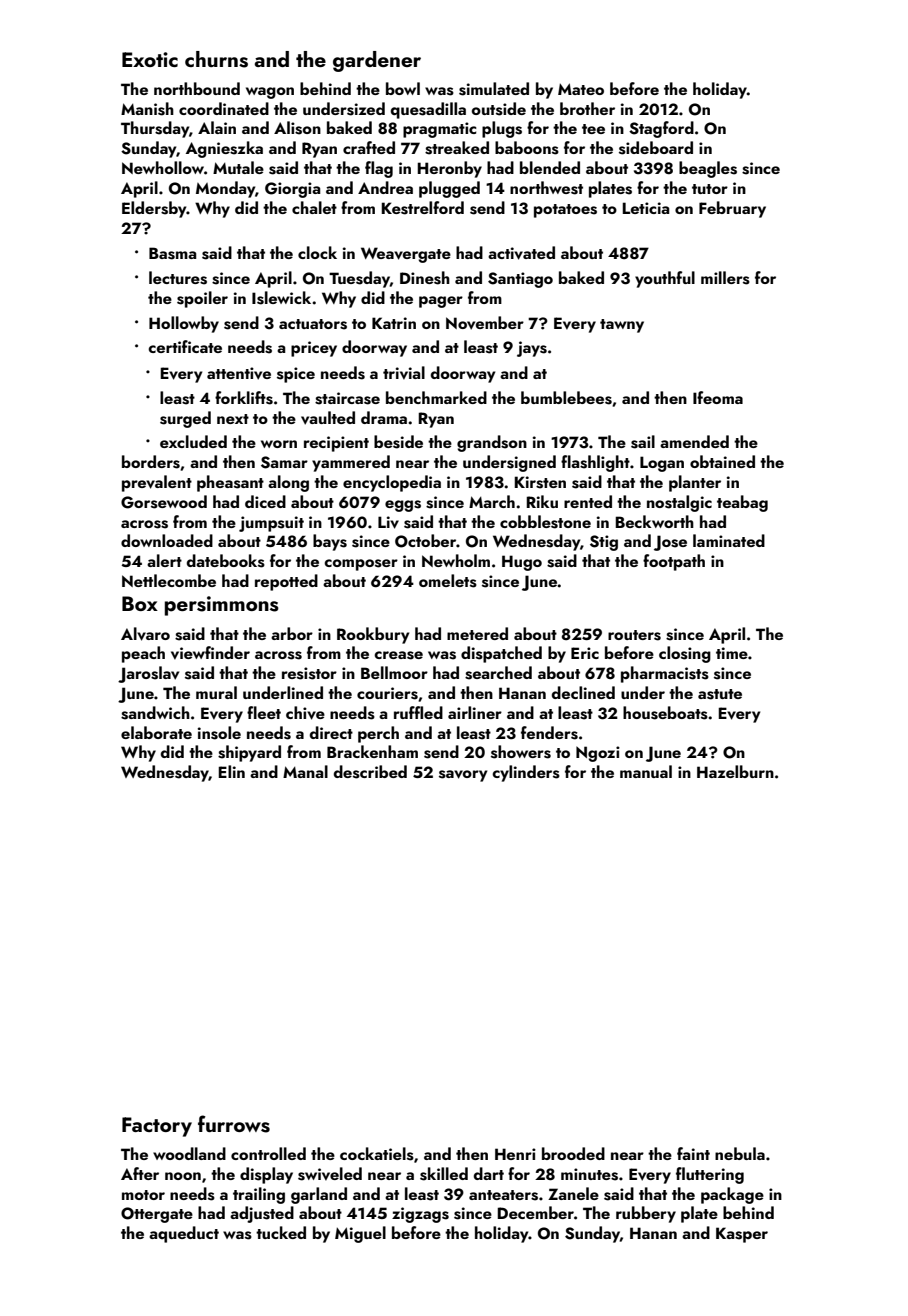 The height and width of the image is (1316, 908). Describe the element at coordinates (463, 776) in the image. I see `savory` at that location.
